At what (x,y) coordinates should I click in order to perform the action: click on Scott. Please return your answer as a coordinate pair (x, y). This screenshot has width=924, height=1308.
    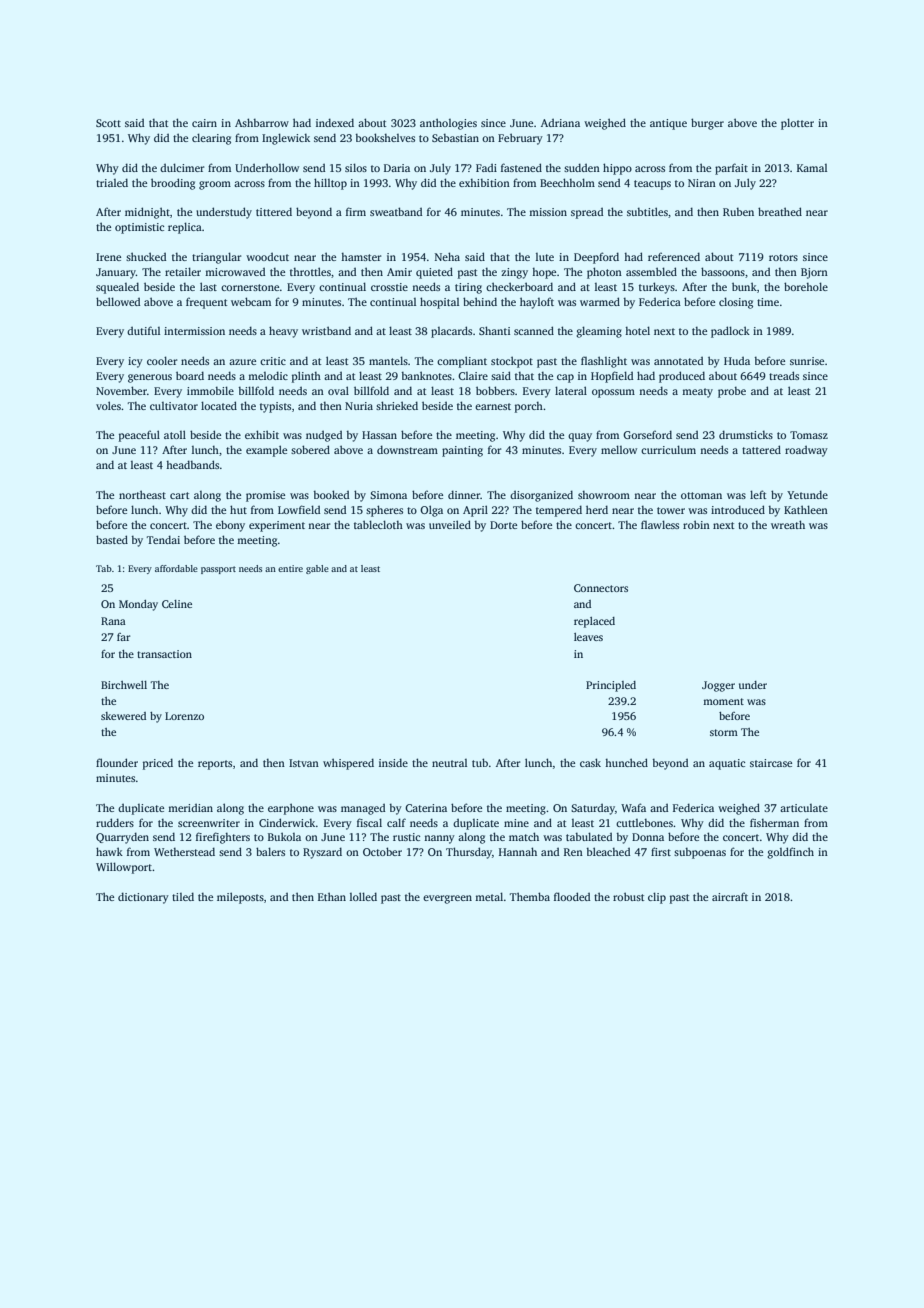
    Looking at the image, I should click on (108, 123).
